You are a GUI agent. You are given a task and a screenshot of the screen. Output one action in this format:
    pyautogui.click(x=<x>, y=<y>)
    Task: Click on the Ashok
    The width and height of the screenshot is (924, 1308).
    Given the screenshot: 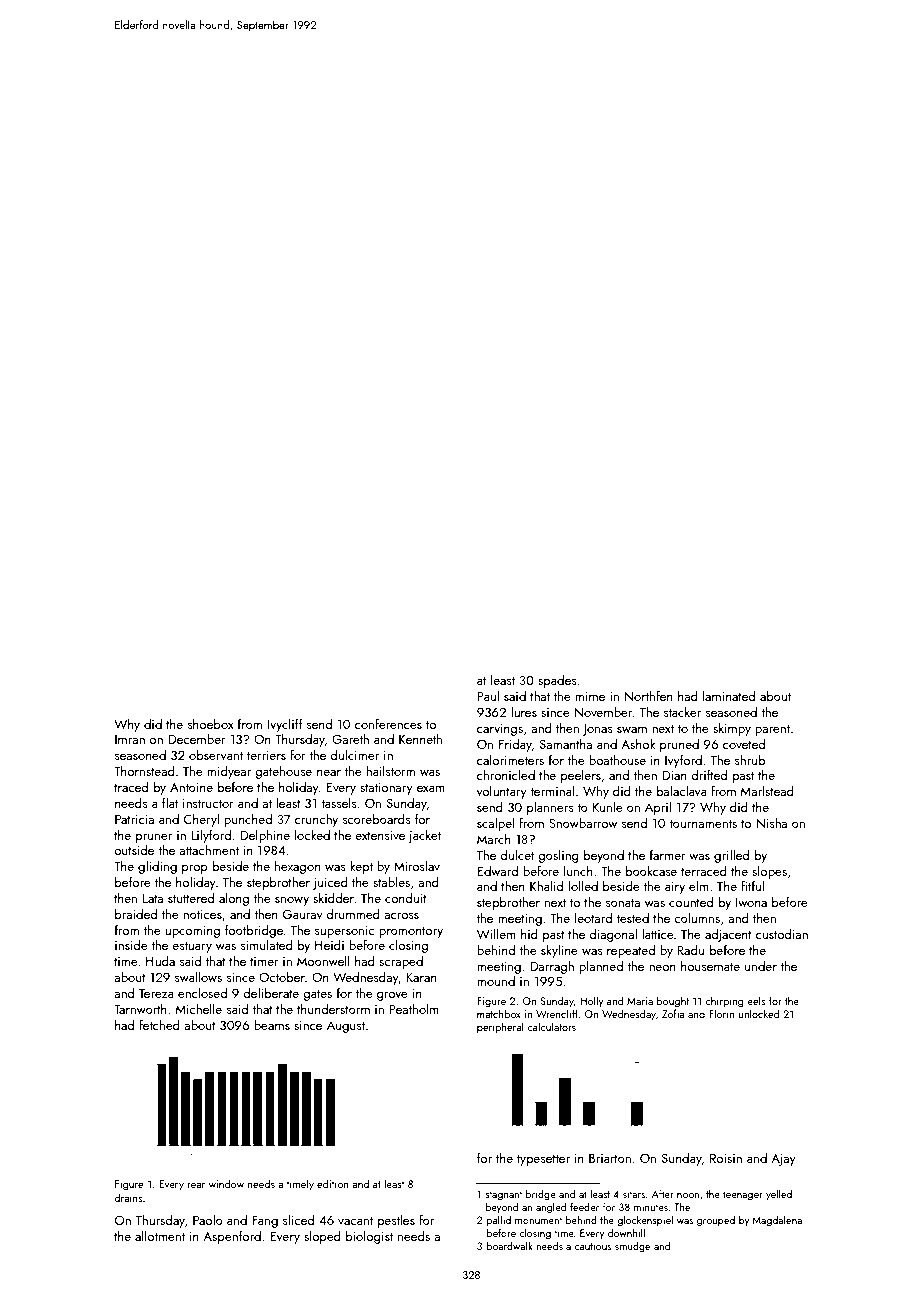 What is the action you would take?
    pyautogui.click(x=638, y=744)
